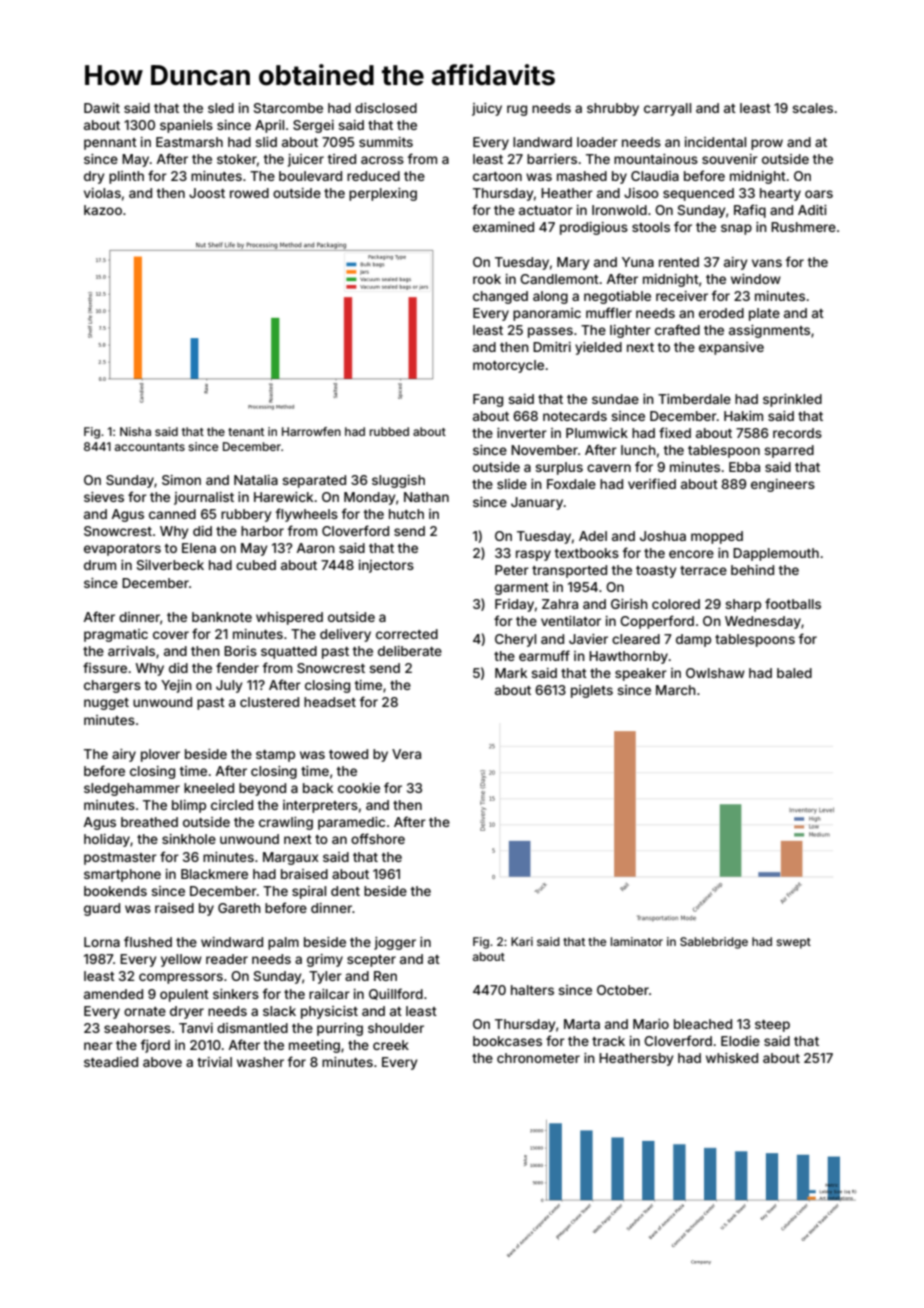  What do you see at coordinates (207, 193) in the image?
I see `Joost` at bounding box center [207, 193].
